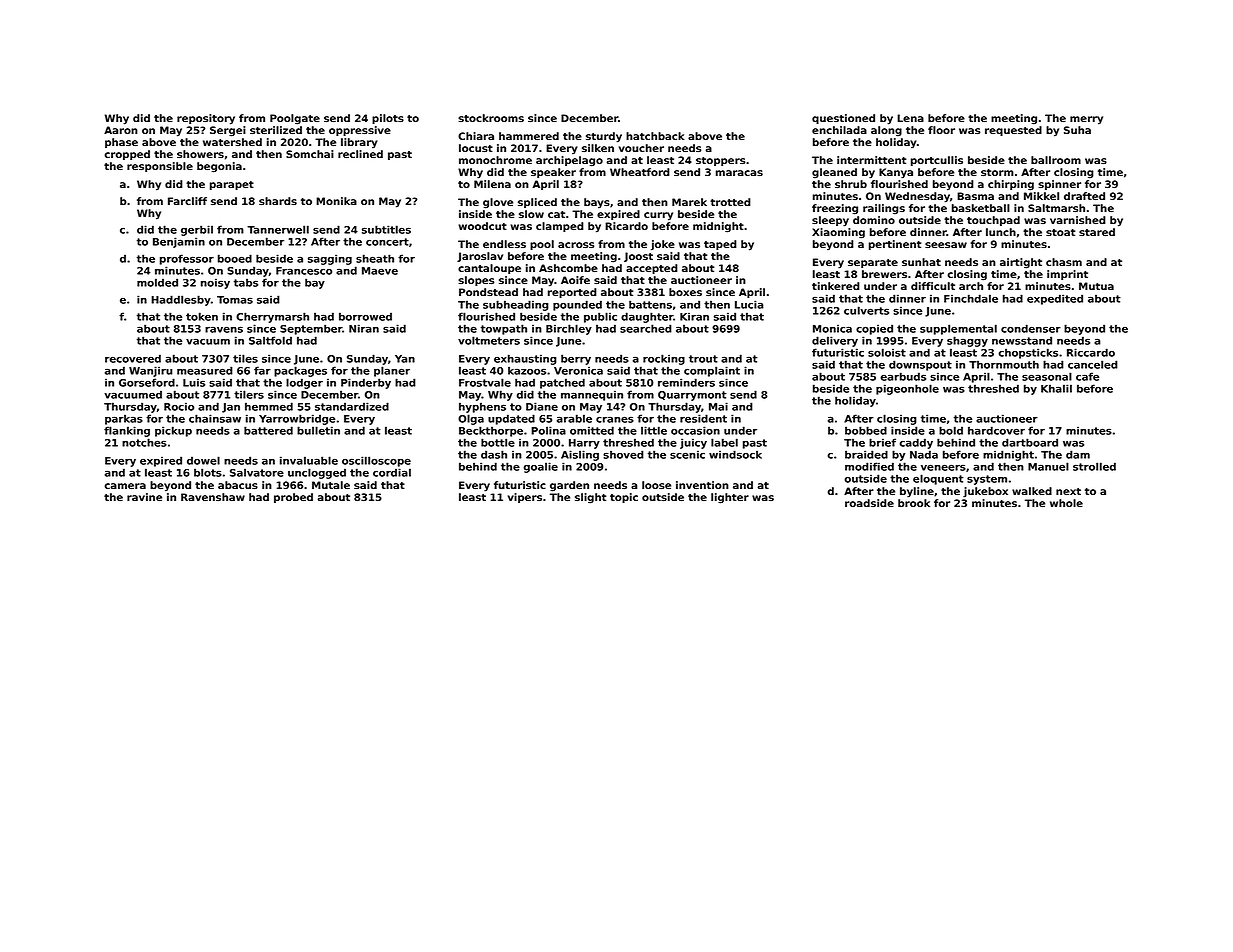 Image resolution: width=1233 pixels, height=952 pixels. Describe the element at coordinates (203, 460) in the screenshot. I see `dowel` at that location.
